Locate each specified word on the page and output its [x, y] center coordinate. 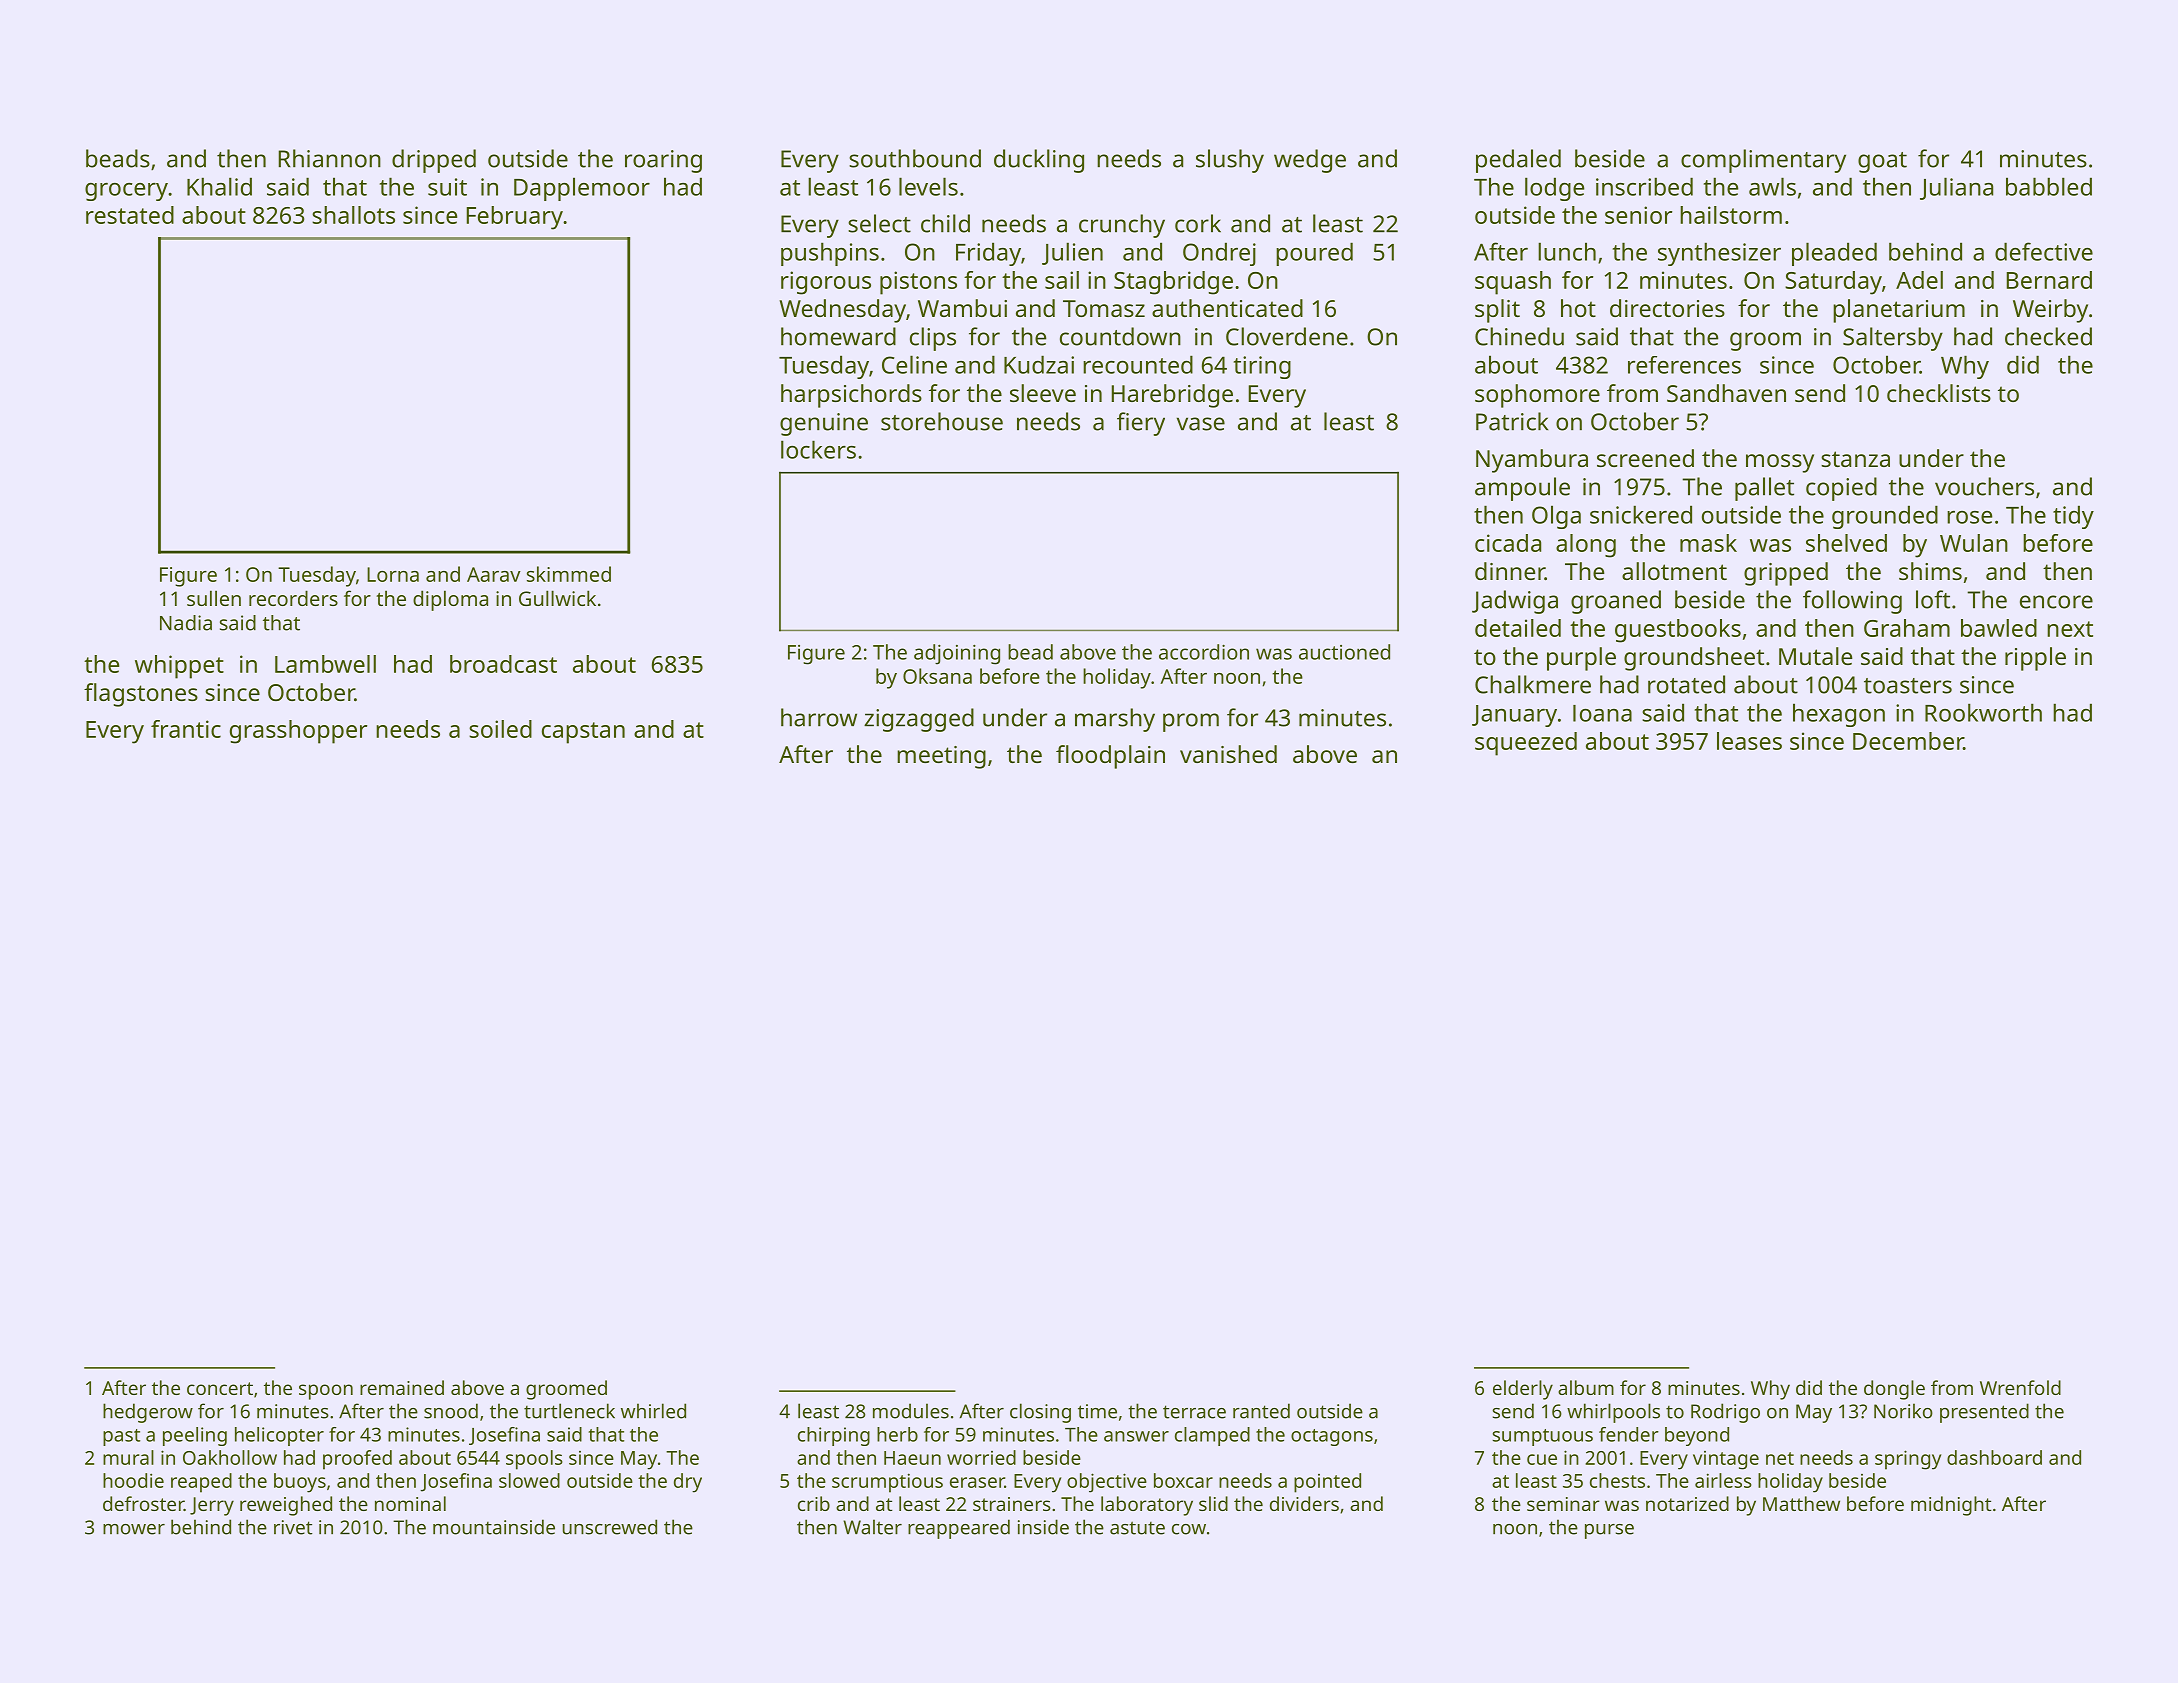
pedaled [1518, 161]
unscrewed [610, 1527]
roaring [663, 161]
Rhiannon [330, 158]
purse [1609, 1531]
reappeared [959, 1529]
